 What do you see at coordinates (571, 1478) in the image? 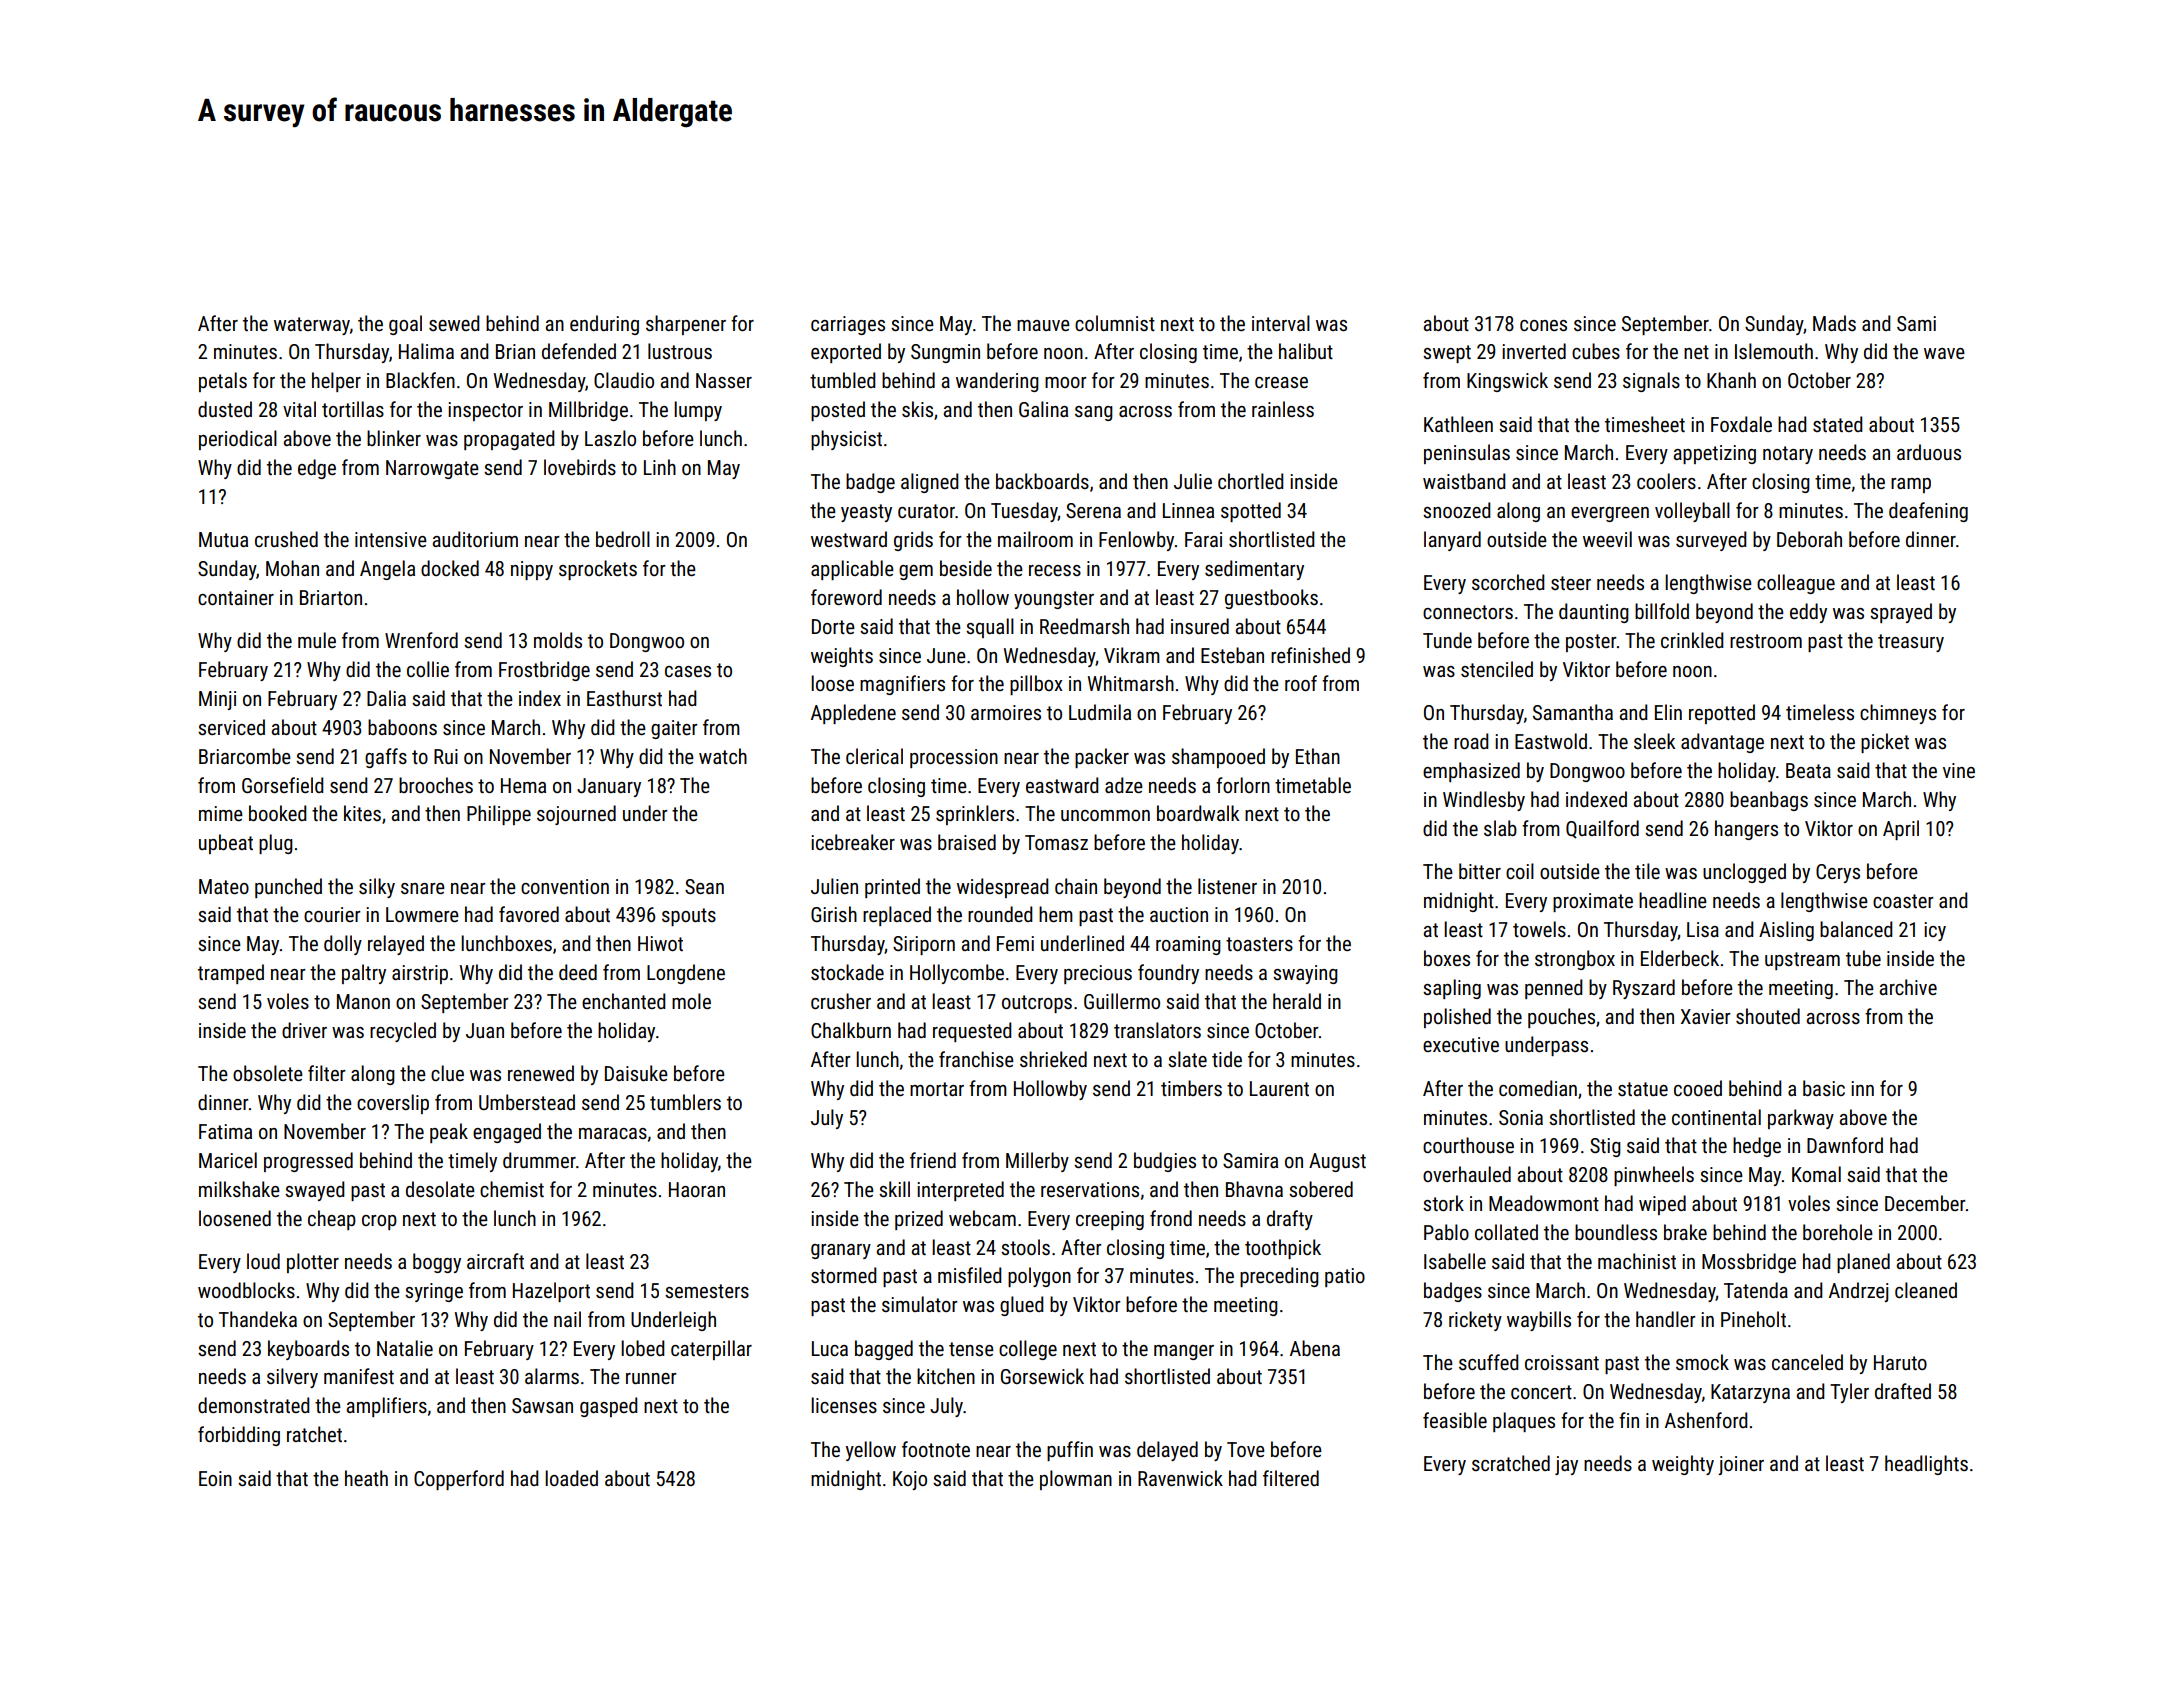
I see `loaded` at bounding box center [571, 1478].
